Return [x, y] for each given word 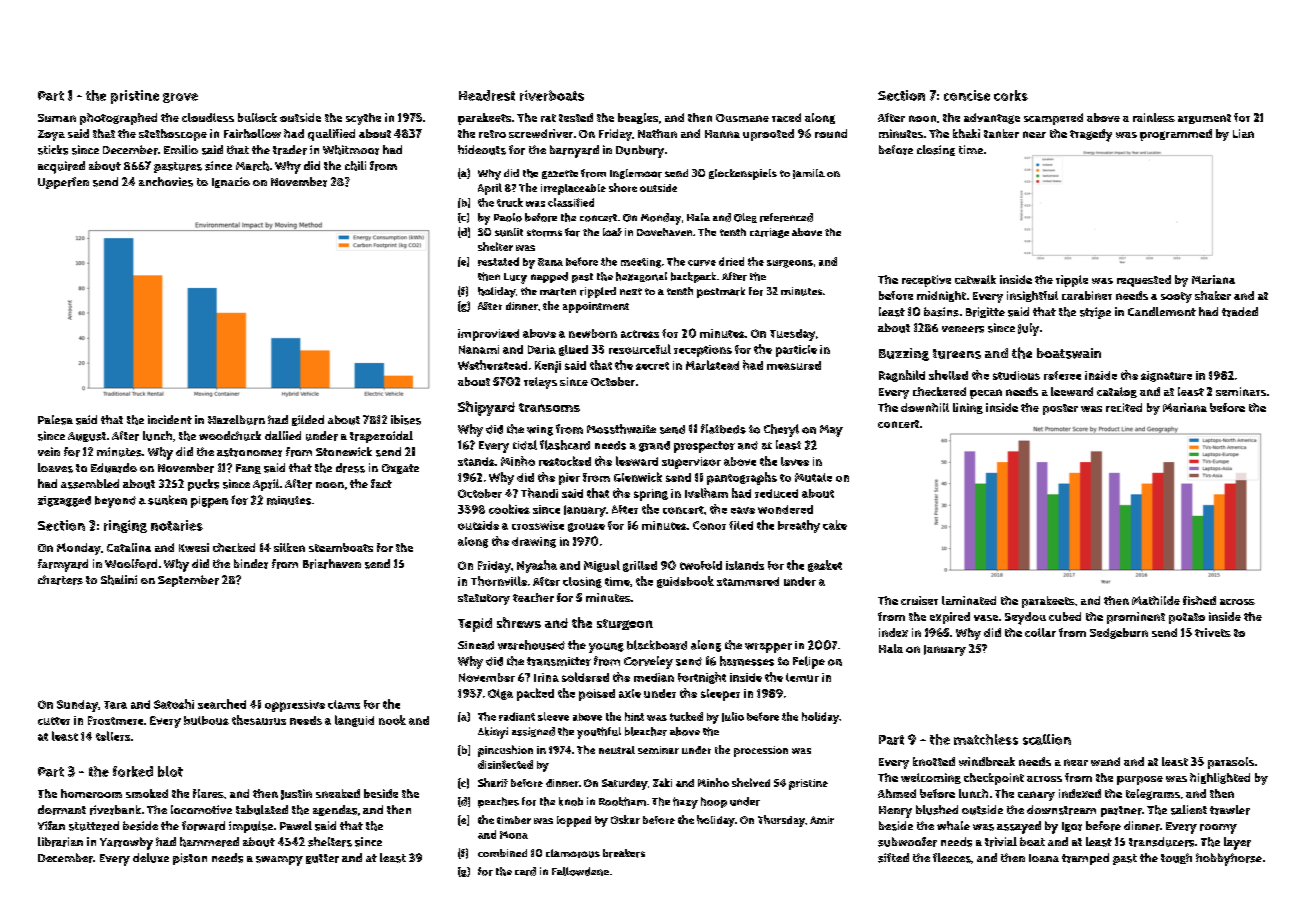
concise [967, 95]
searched [222, 704]
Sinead [476, 645]
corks [1011, 95]
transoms [549, 407]
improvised [488, 335]
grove [180, 98]
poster [1060, 409]
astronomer [249, 452]
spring [651, 495]
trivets [1213, 632]
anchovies [166, 182]
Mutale [813, 477]
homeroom [91, 793]
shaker [1213, 295]
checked [234, 547]
